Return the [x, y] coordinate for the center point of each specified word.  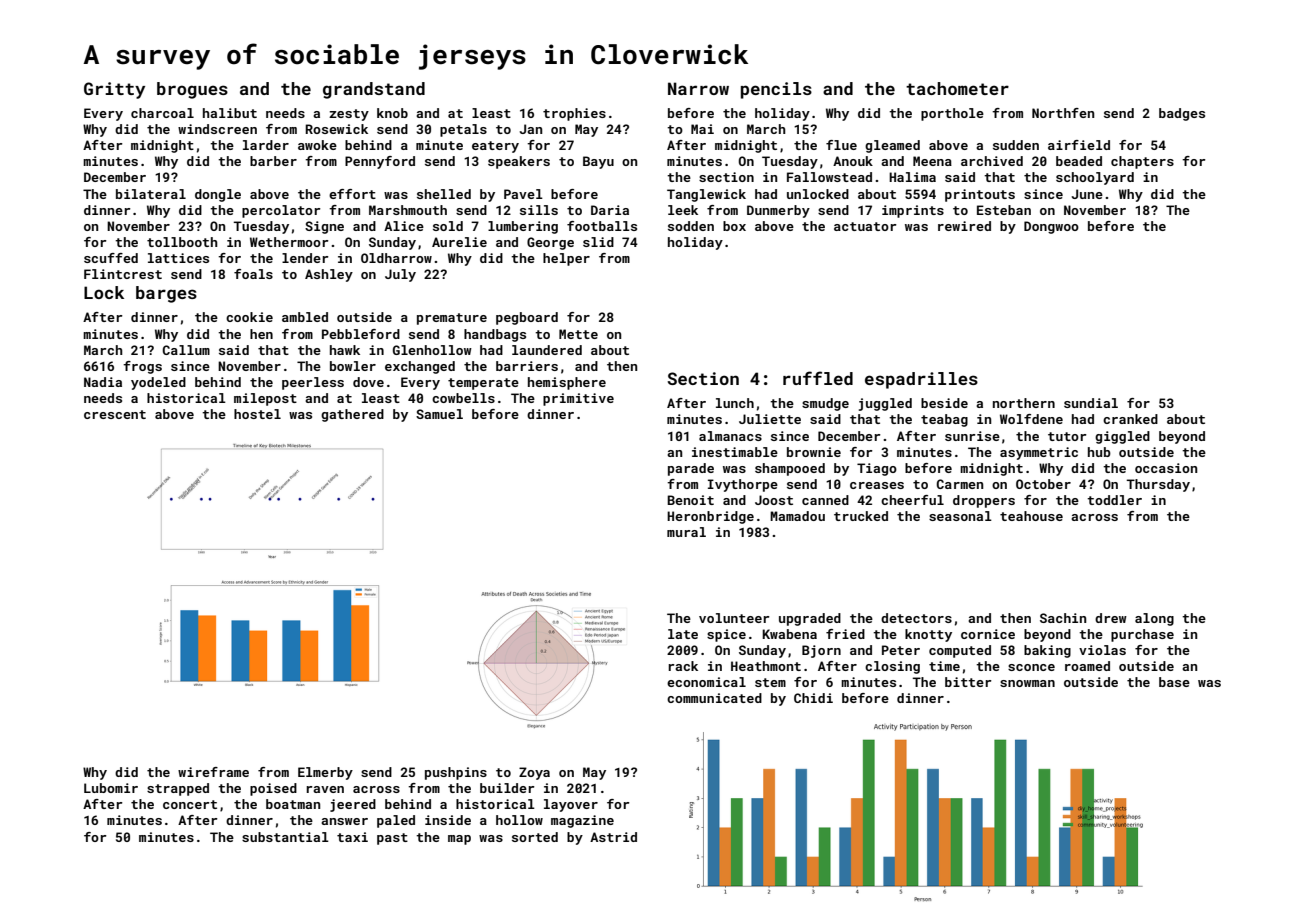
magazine [582, 821]
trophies [574, 114]
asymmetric [1039, 453]
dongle [218, 195]
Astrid [613, 837]
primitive [578, 399]
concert [190, 804]
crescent [115, 414]
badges [1182, 114]
